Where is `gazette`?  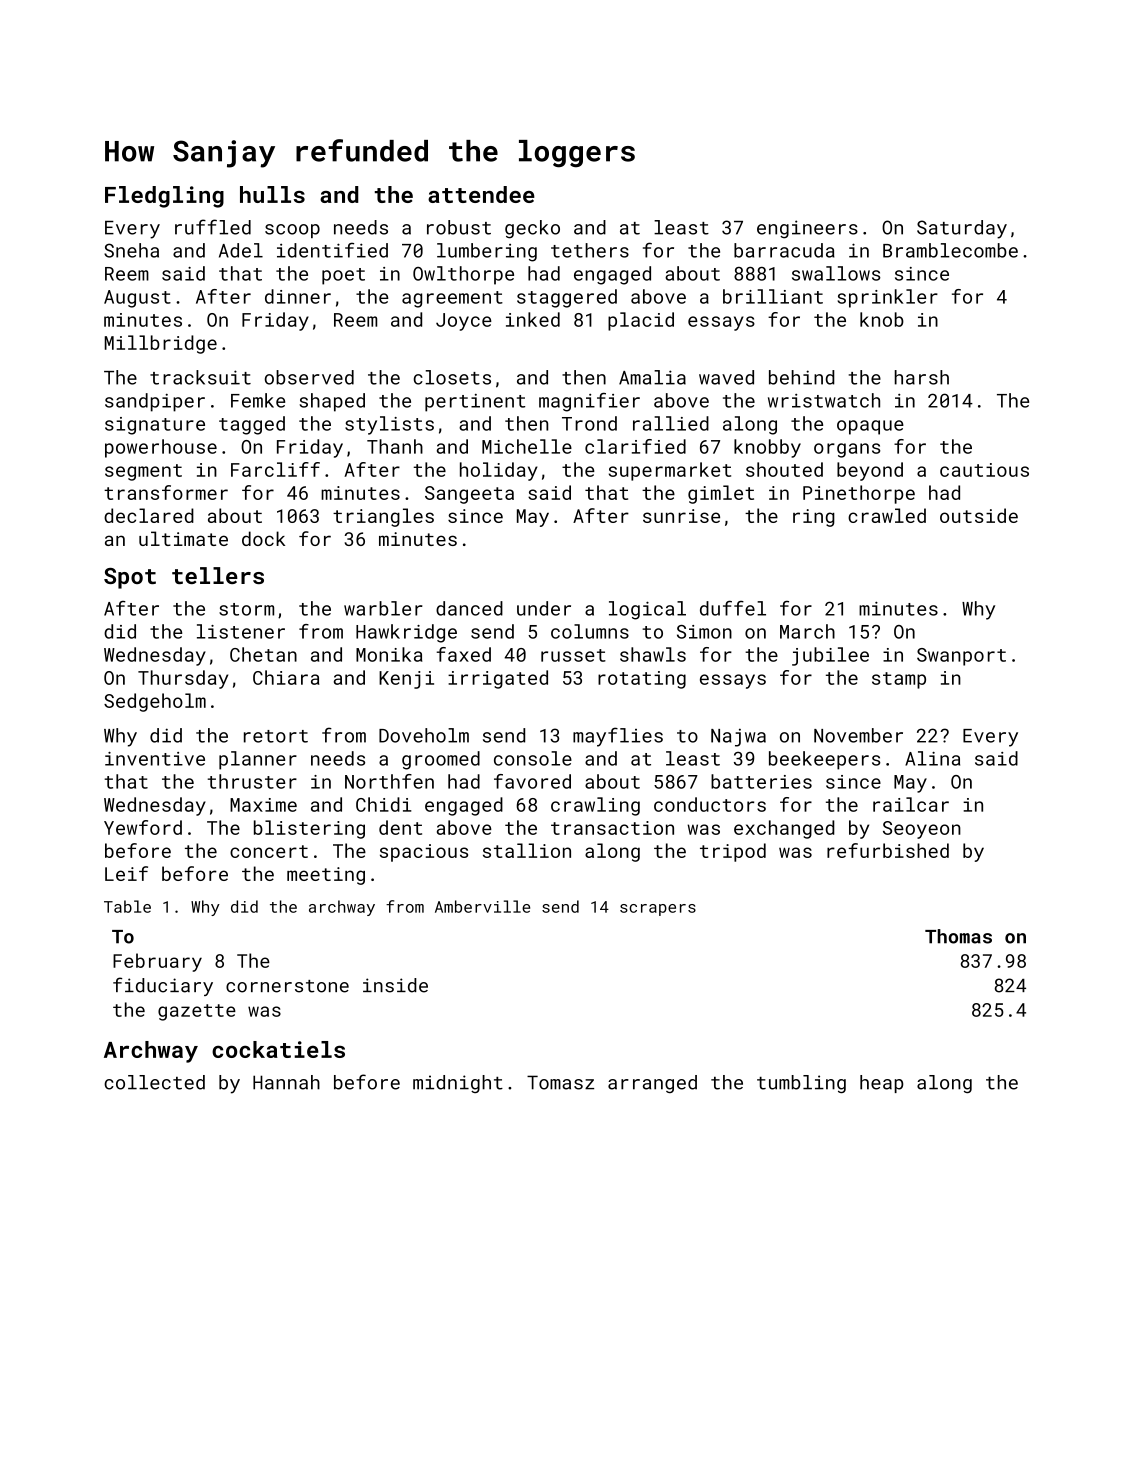
gazette is located at coordinates (197, 1012).
